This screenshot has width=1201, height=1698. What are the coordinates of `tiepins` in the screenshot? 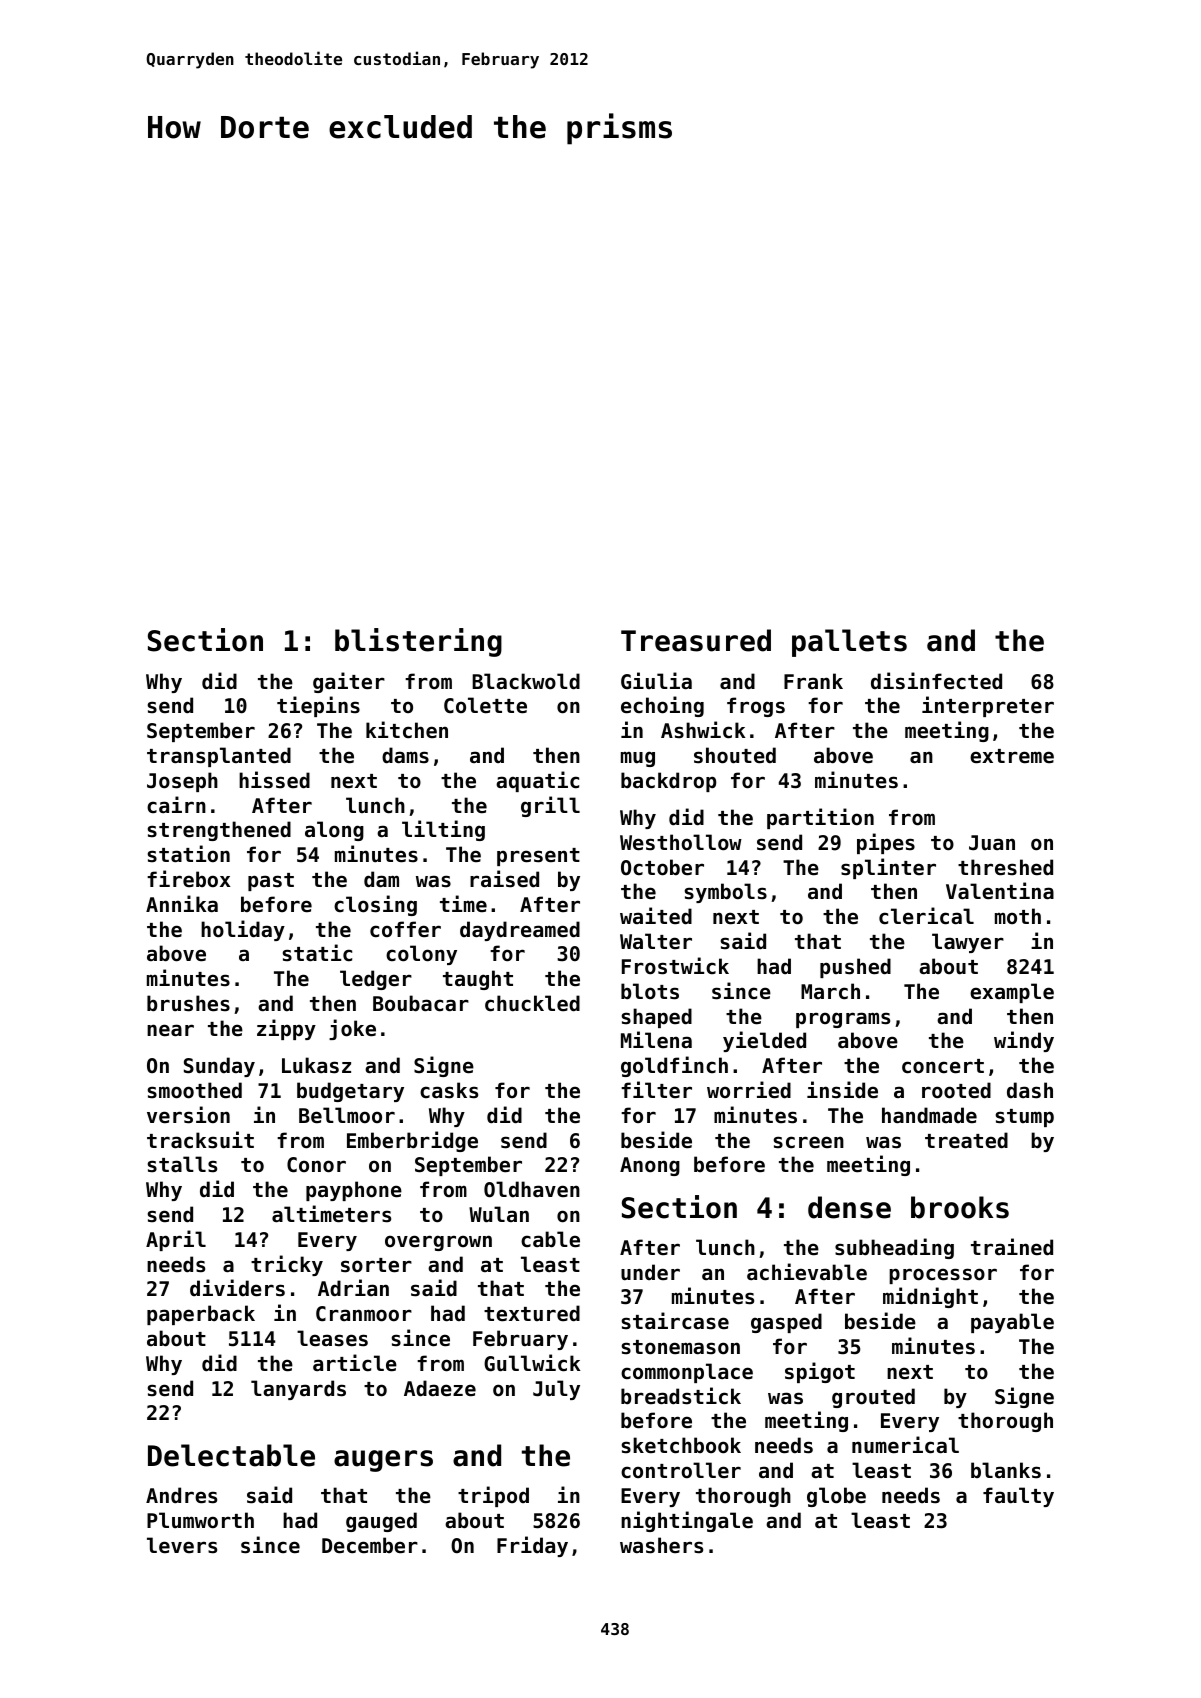 It's located at (318, 706).
